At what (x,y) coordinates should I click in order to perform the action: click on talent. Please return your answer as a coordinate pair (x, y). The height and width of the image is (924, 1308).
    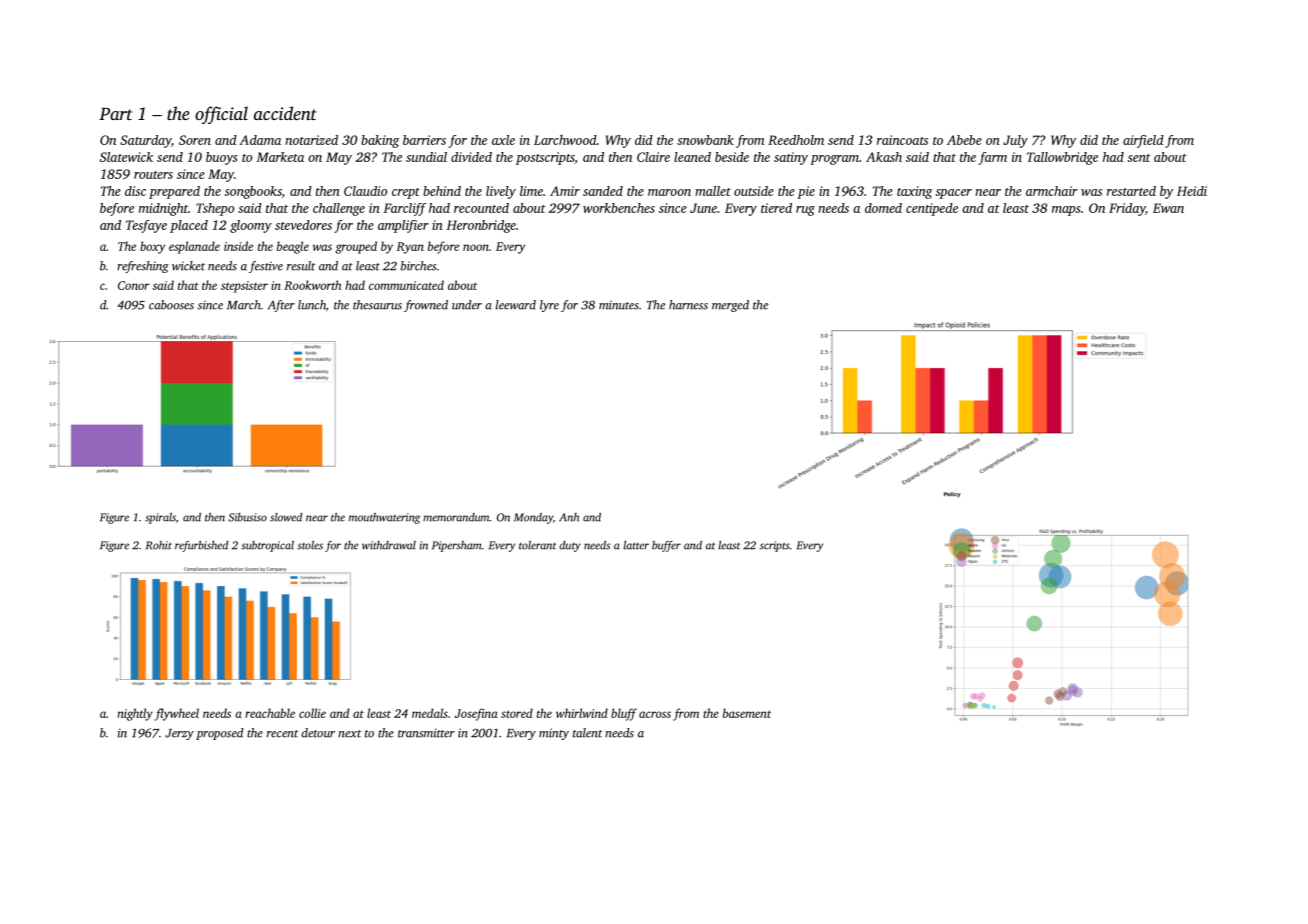
    Looking at the image, I should click on (587, 733).
